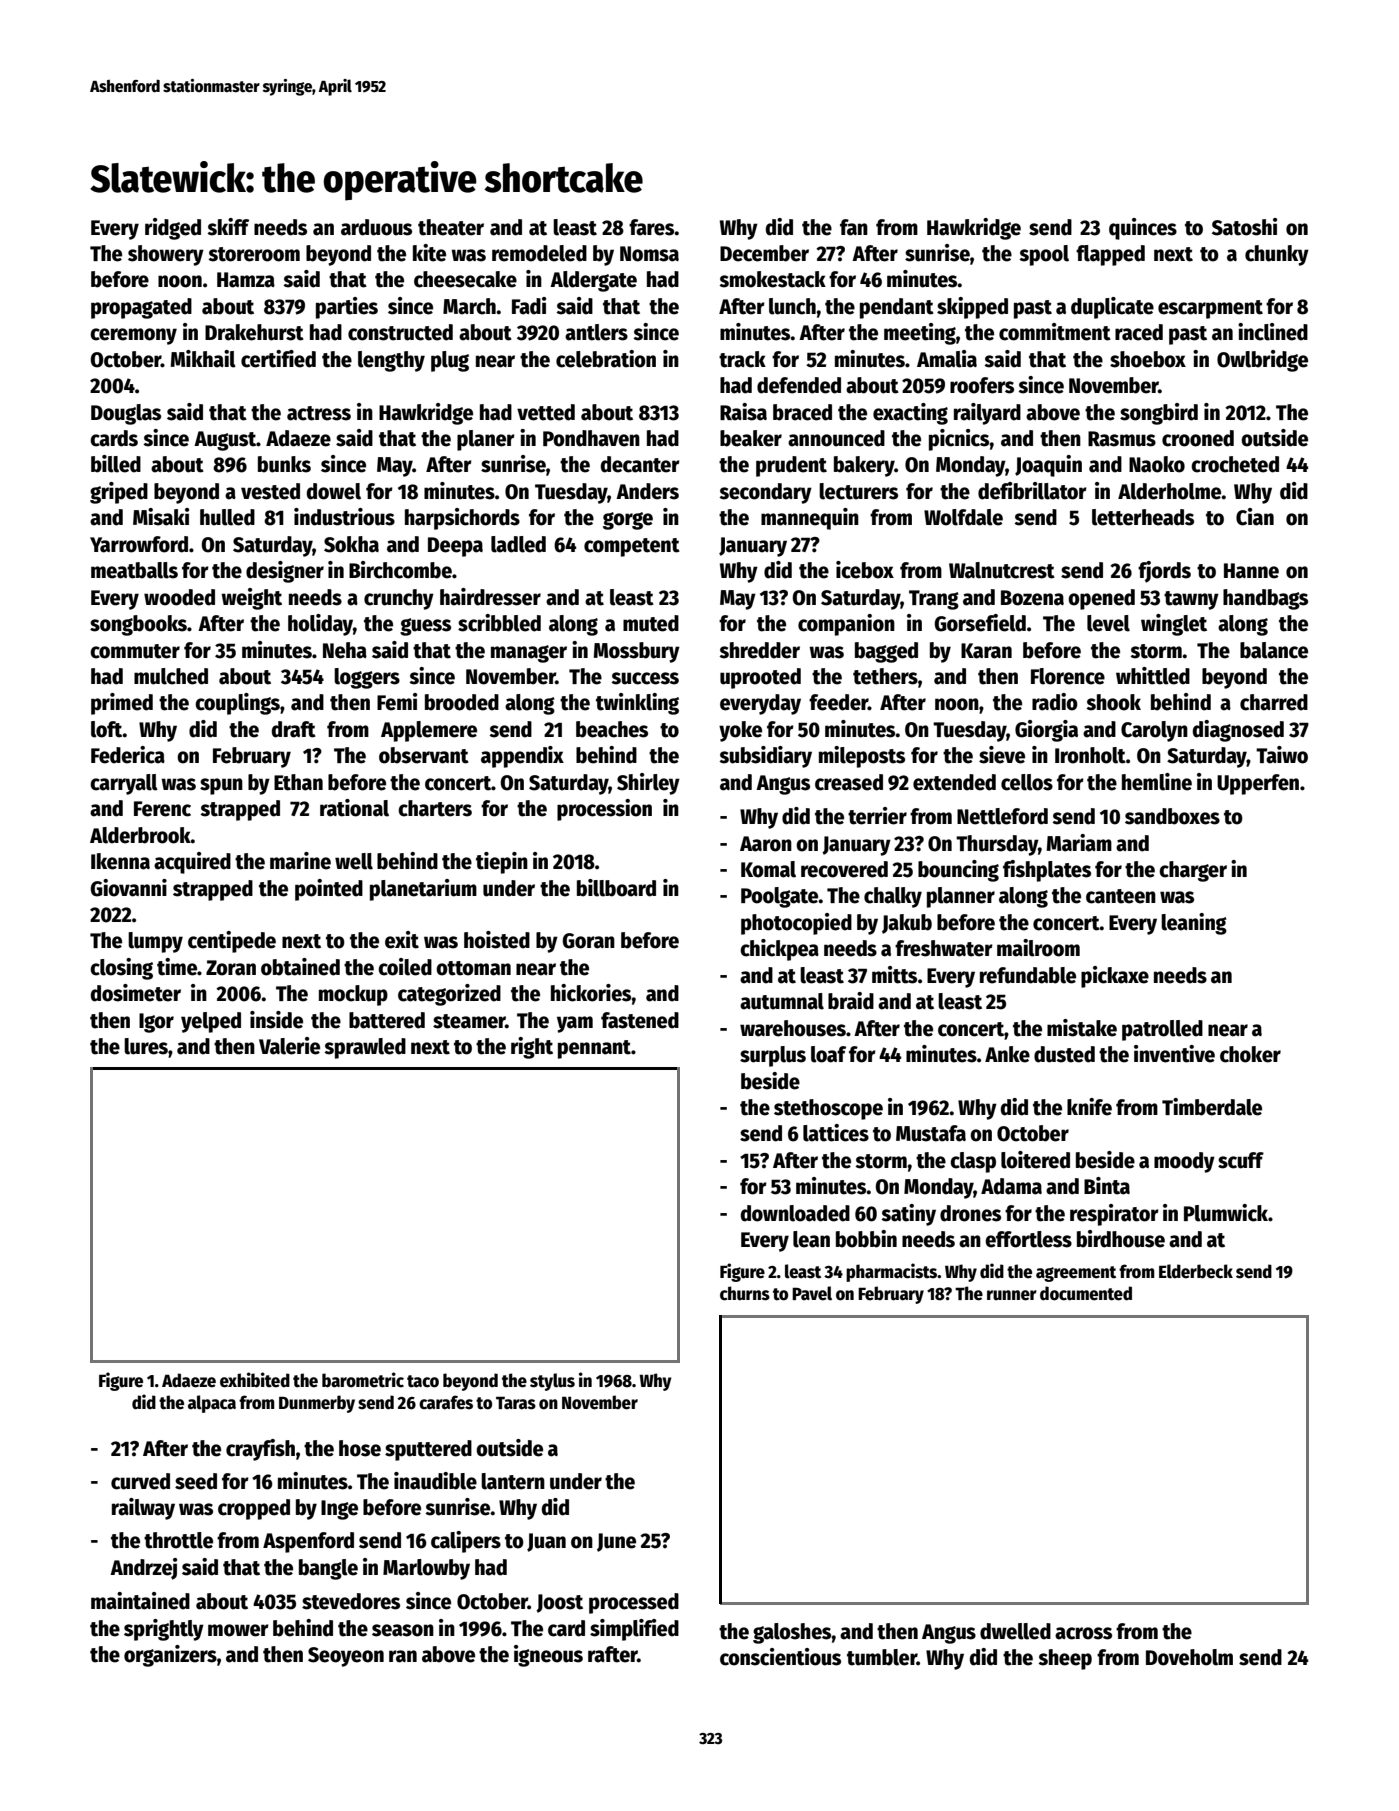 The height and width of the document is (1811, 1399). I want to click on arduous, so click(376, 227).
